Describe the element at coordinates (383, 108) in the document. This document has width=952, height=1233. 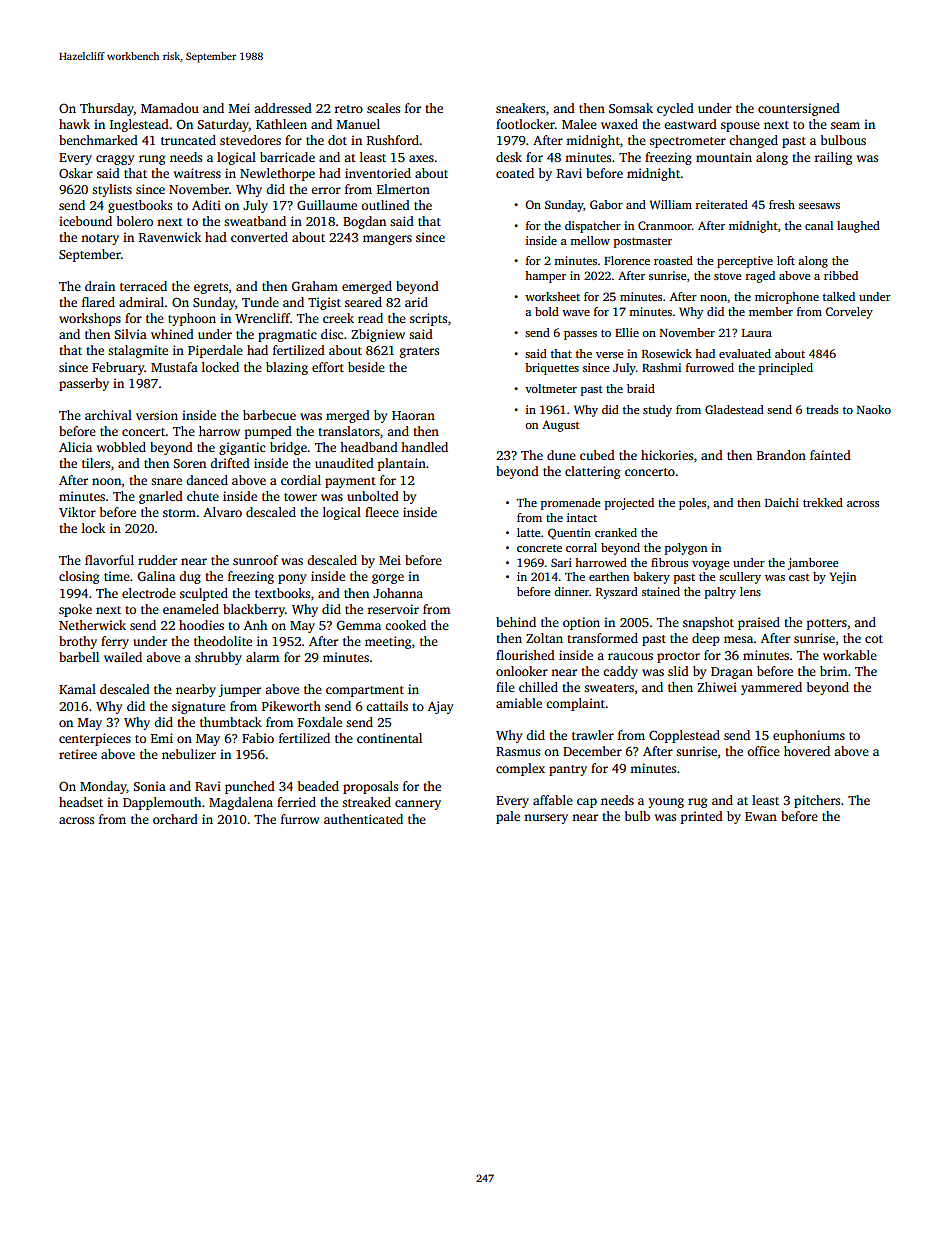
I see `scales` at that location.
